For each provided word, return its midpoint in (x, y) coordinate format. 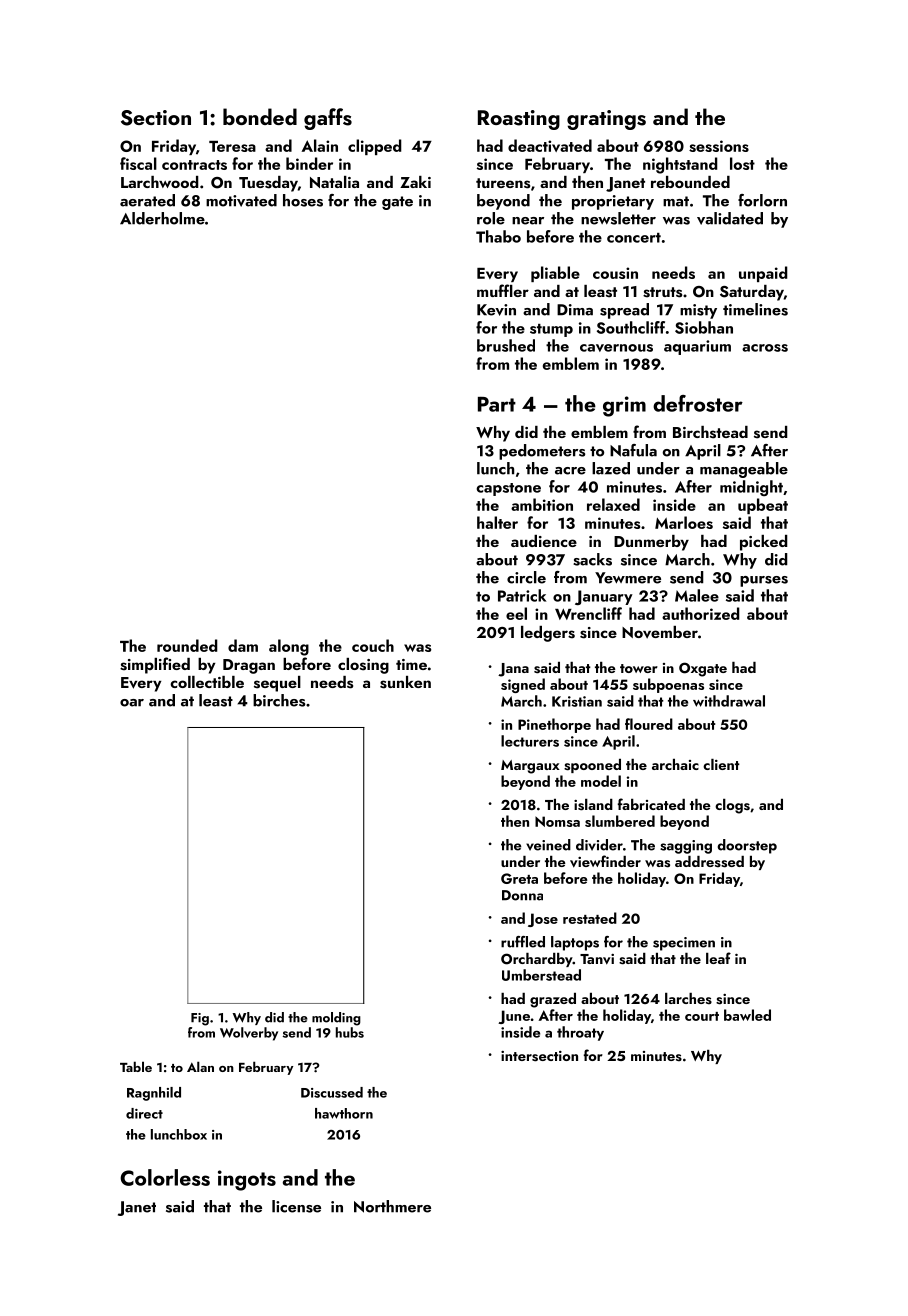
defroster (698, 403)
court (702, 1016)
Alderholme (162, 218)
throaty (580, 1033)
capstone (508, 489)
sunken (405, 682)
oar (132, 703)
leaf (718, 958)
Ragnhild (154, 1094)
